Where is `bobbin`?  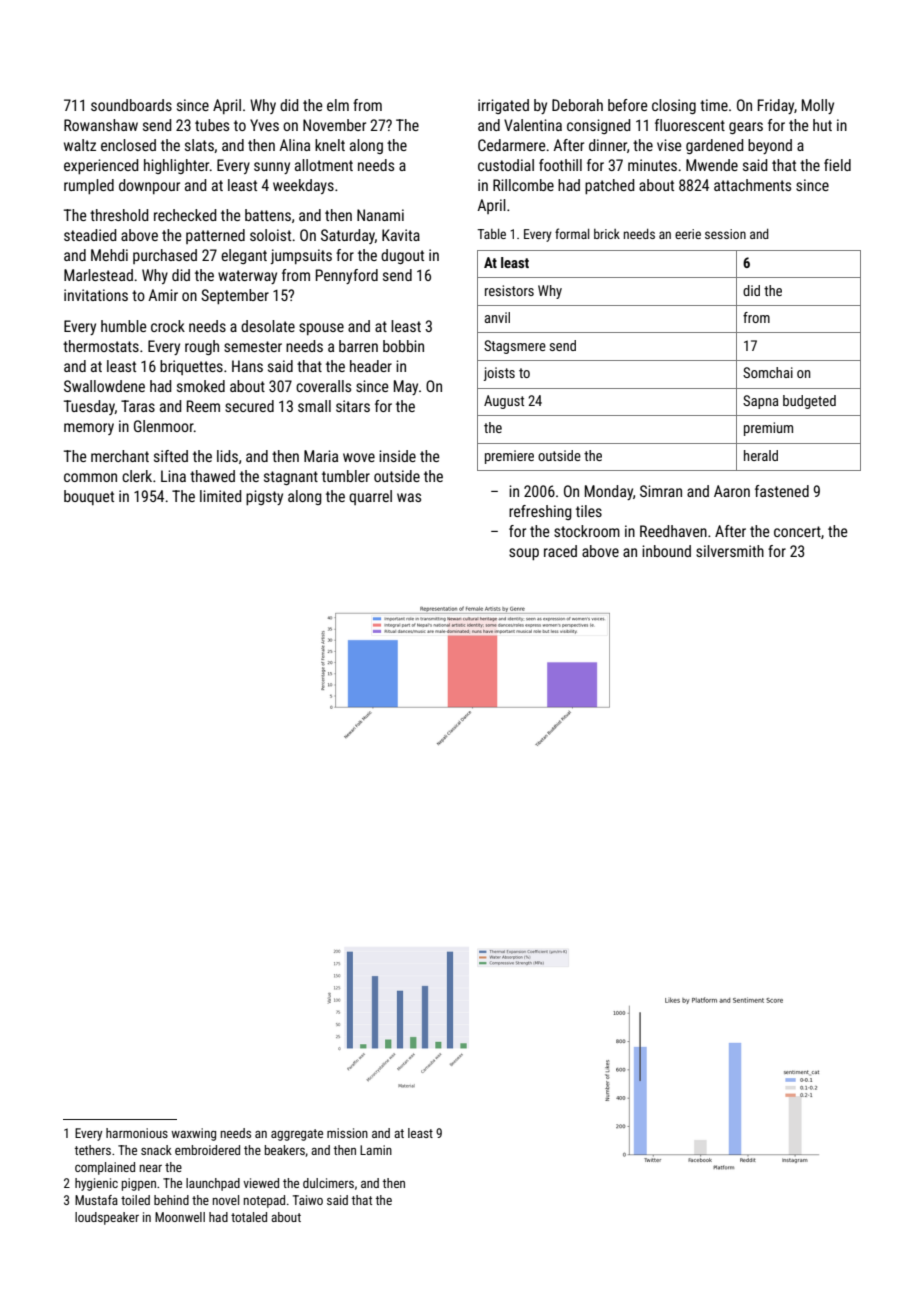
bobbin is located at coordinates (403, 346).
